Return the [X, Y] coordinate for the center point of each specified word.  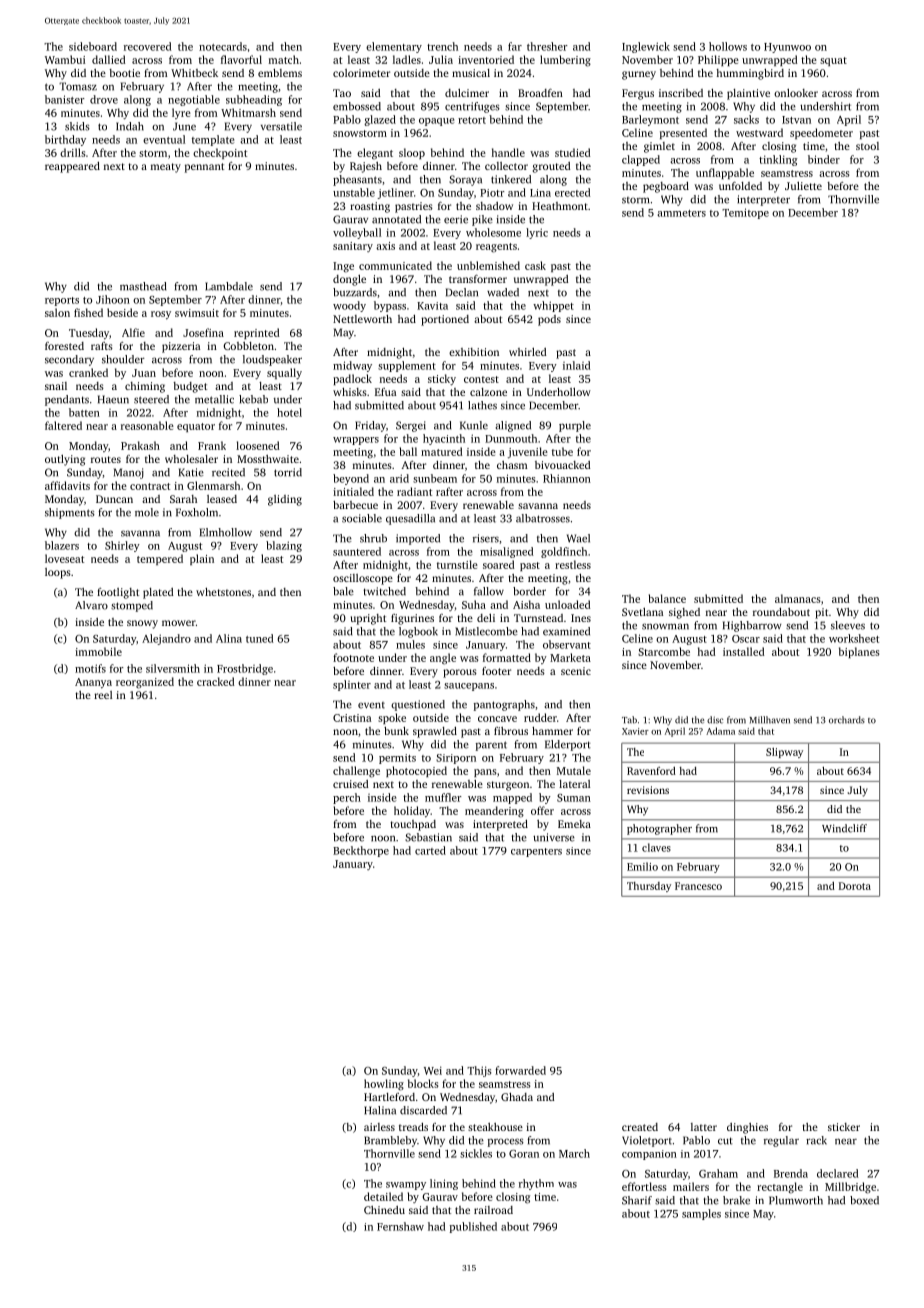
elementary [394, 47]
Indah [130, 126]
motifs [90, 668]
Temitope [745, 213]
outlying [65, 460]
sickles [476, 1153]
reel [103, 695]
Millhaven [769, 720]
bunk [396, 731]
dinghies [747, 1128]
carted [430, 850]
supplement [407, 366]
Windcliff [844, 828]
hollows [728, 46]
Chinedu [384, 1210]
